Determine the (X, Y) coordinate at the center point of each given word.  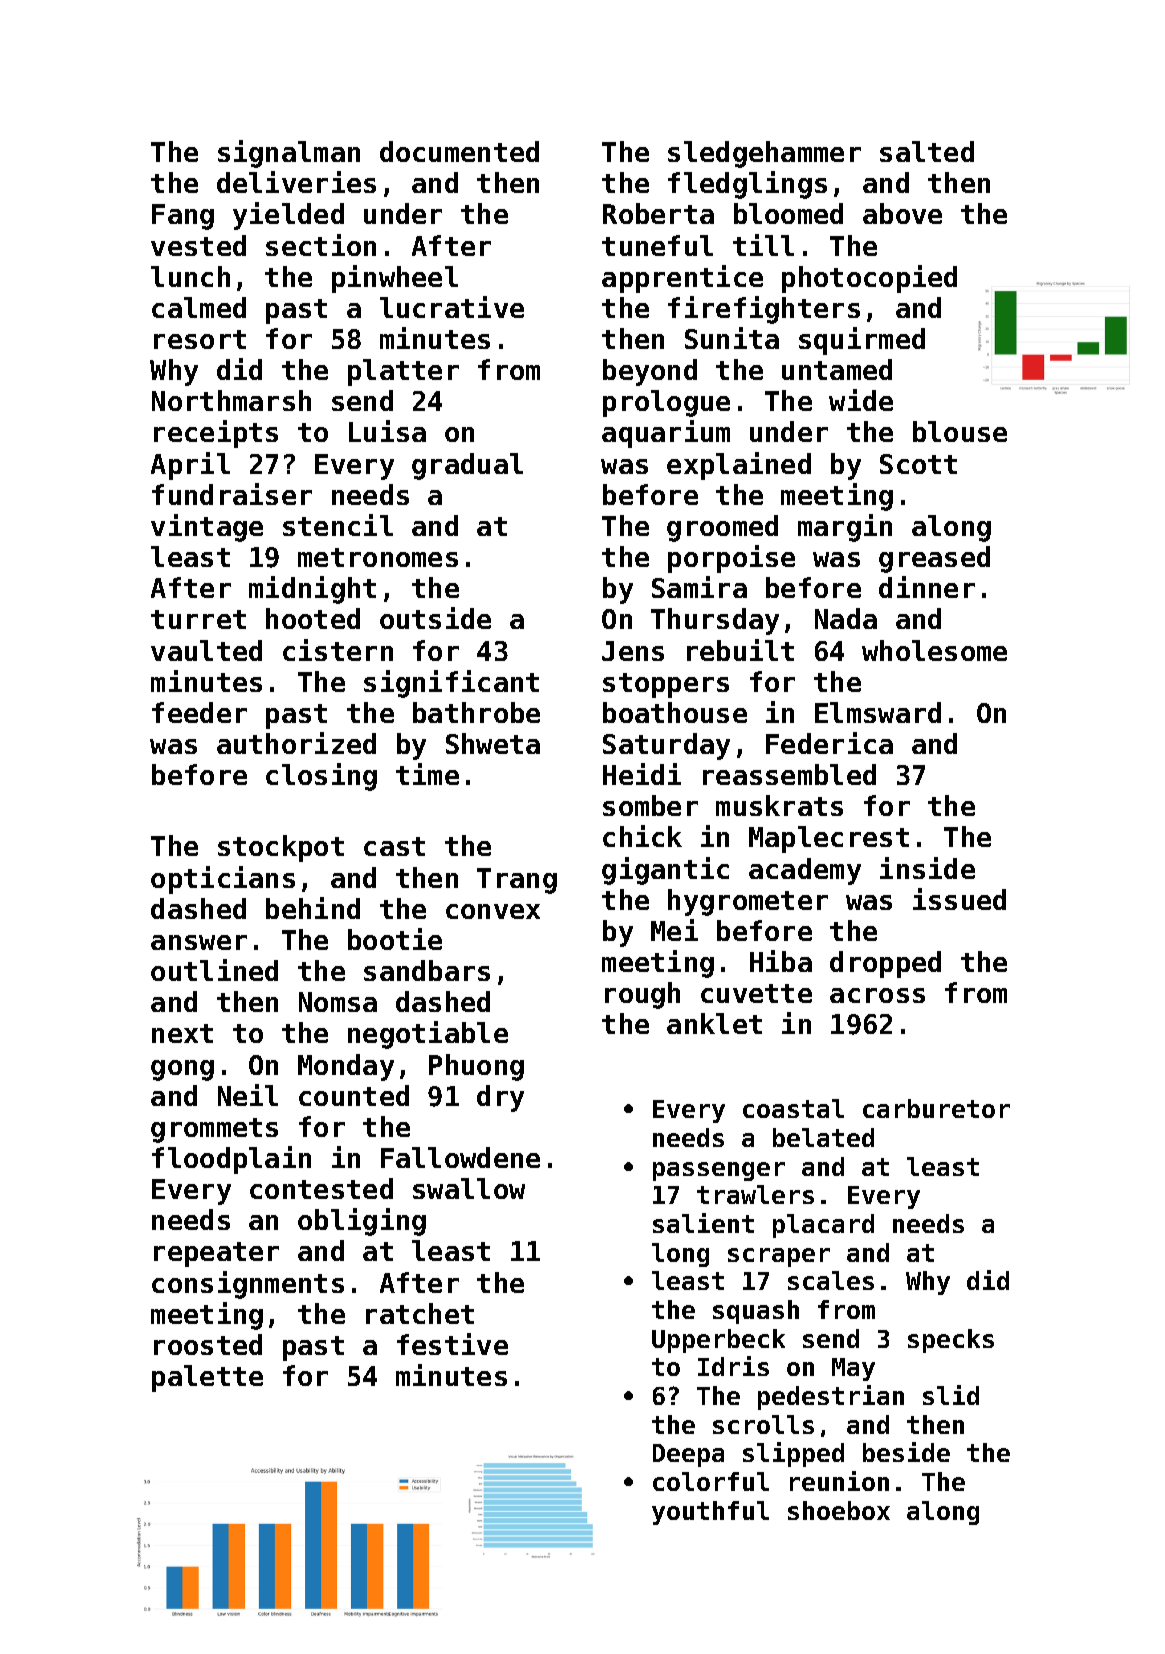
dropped (885, 964)
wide (861, 400)
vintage (207, 528)
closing (321, 777)
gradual (467, 466)
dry (500, 1098)
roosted (208, 1344)
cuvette (756, 993)
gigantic (665, 871)
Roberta (658, 213)
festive (452, 1344)
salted (927, 151)
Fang (183, 217)
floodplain (231, 1160)
